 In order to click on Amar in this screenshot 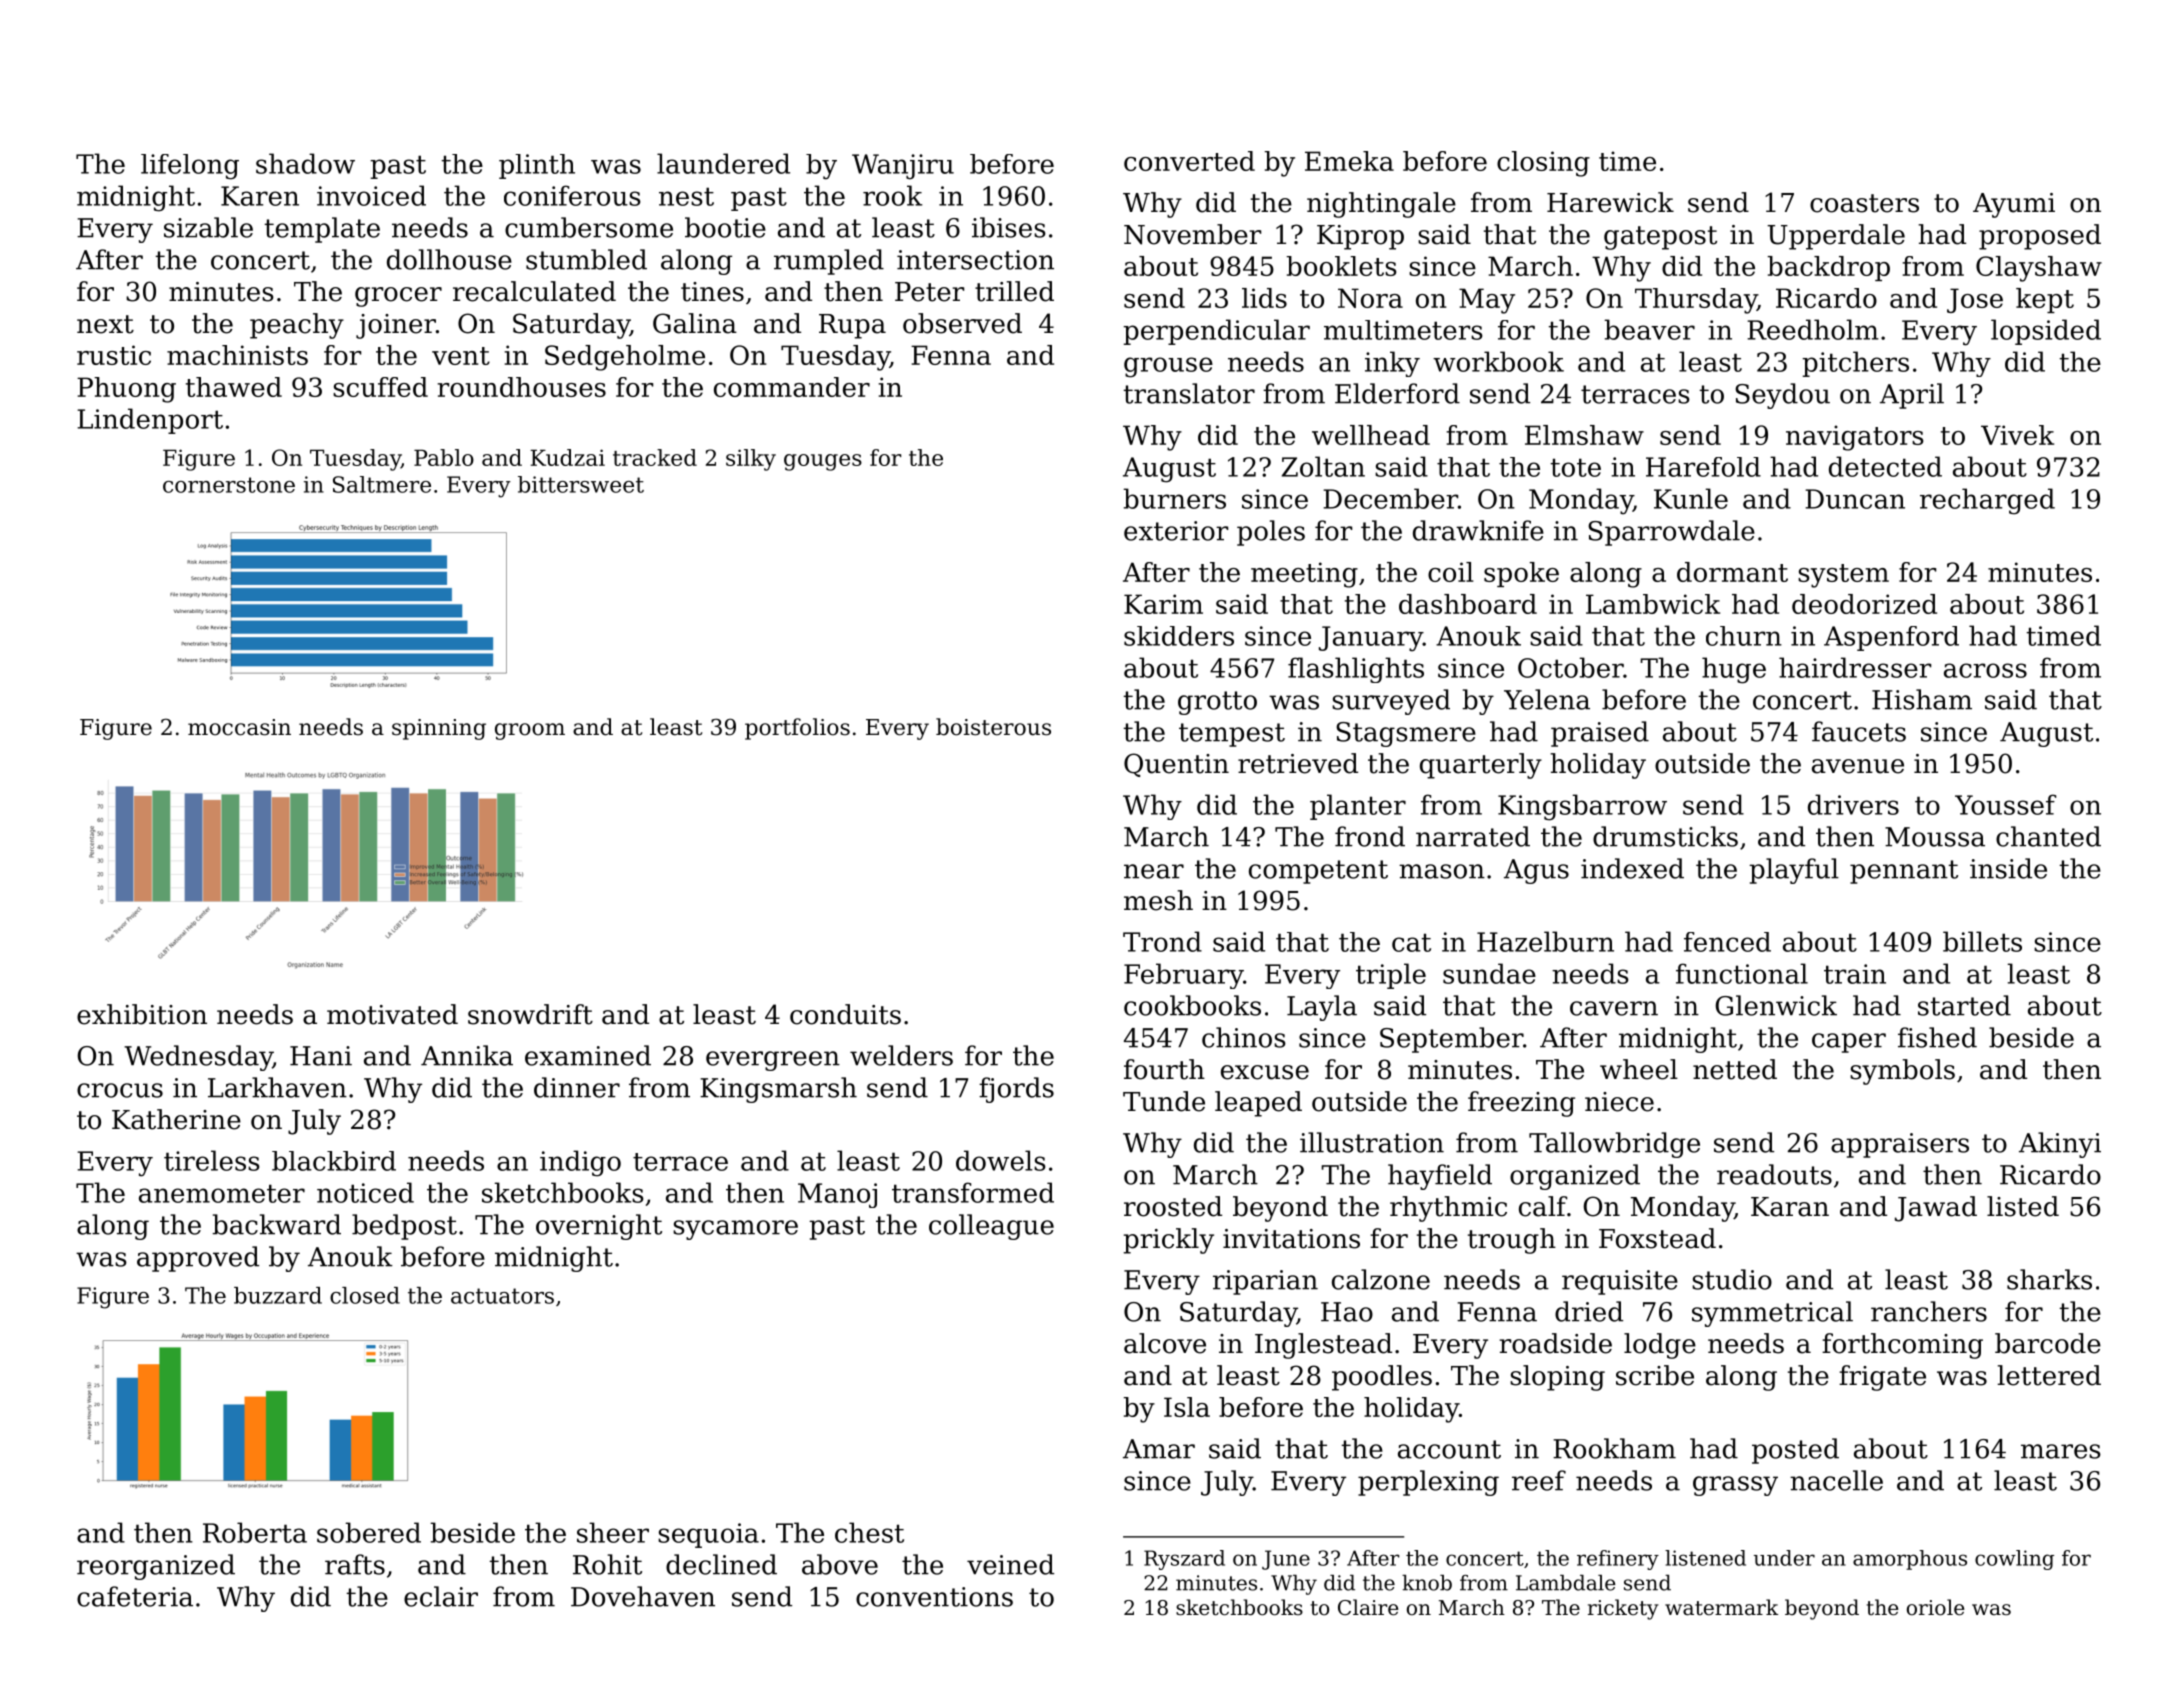, I will do `click(1159, 1449)`.
